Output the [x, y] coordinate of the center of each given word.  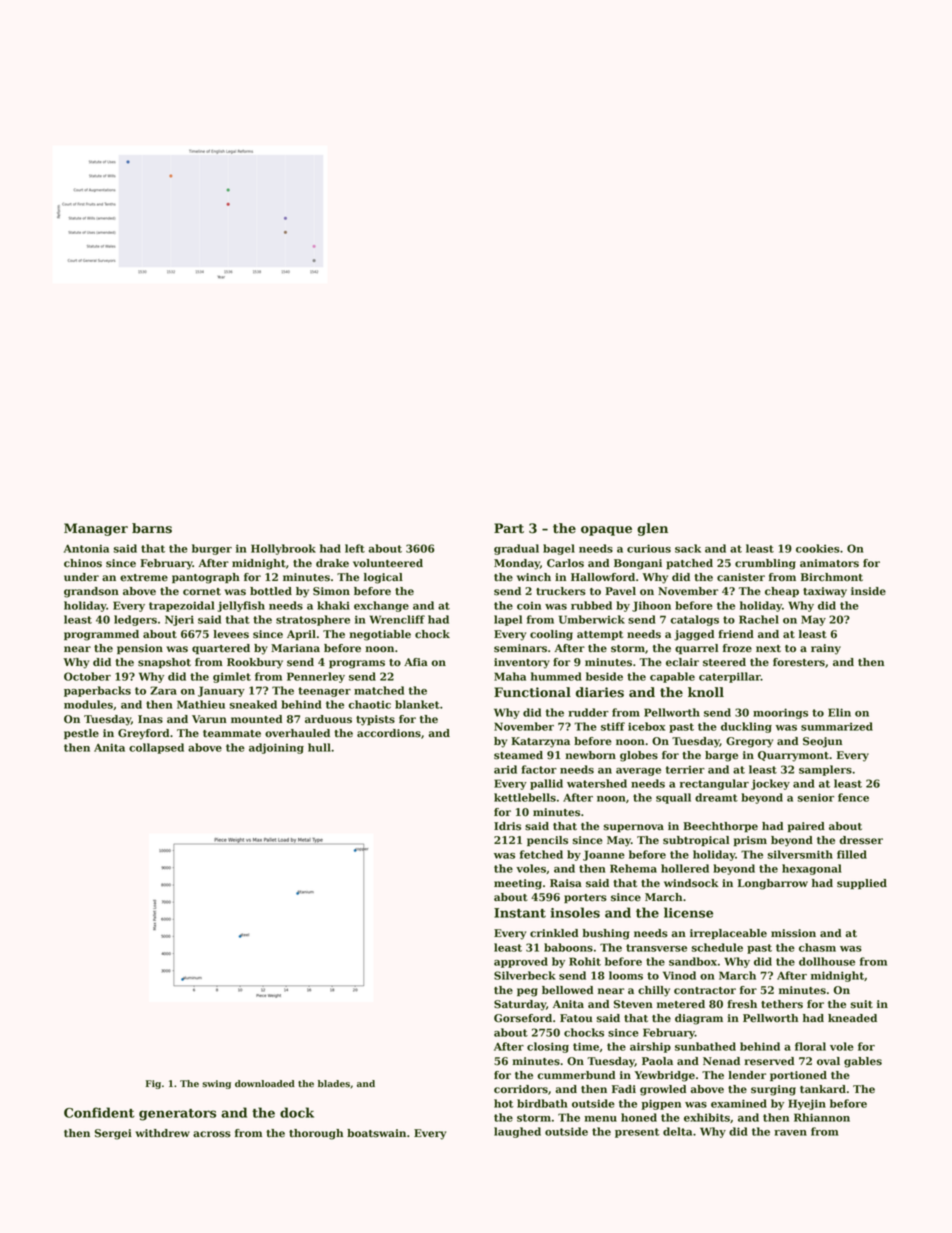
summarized [837, 726]
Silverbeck [525, 975]
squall [673, 798]
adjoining [276, 748]
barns [152, 528]
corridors [521, 1089]
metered [681, 1004]
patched [689, 564]
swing [216, 1084]
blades [334, 1084]
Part [509, 528]
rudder [588, 712]
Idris [507, 826]
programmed [101, 635]
